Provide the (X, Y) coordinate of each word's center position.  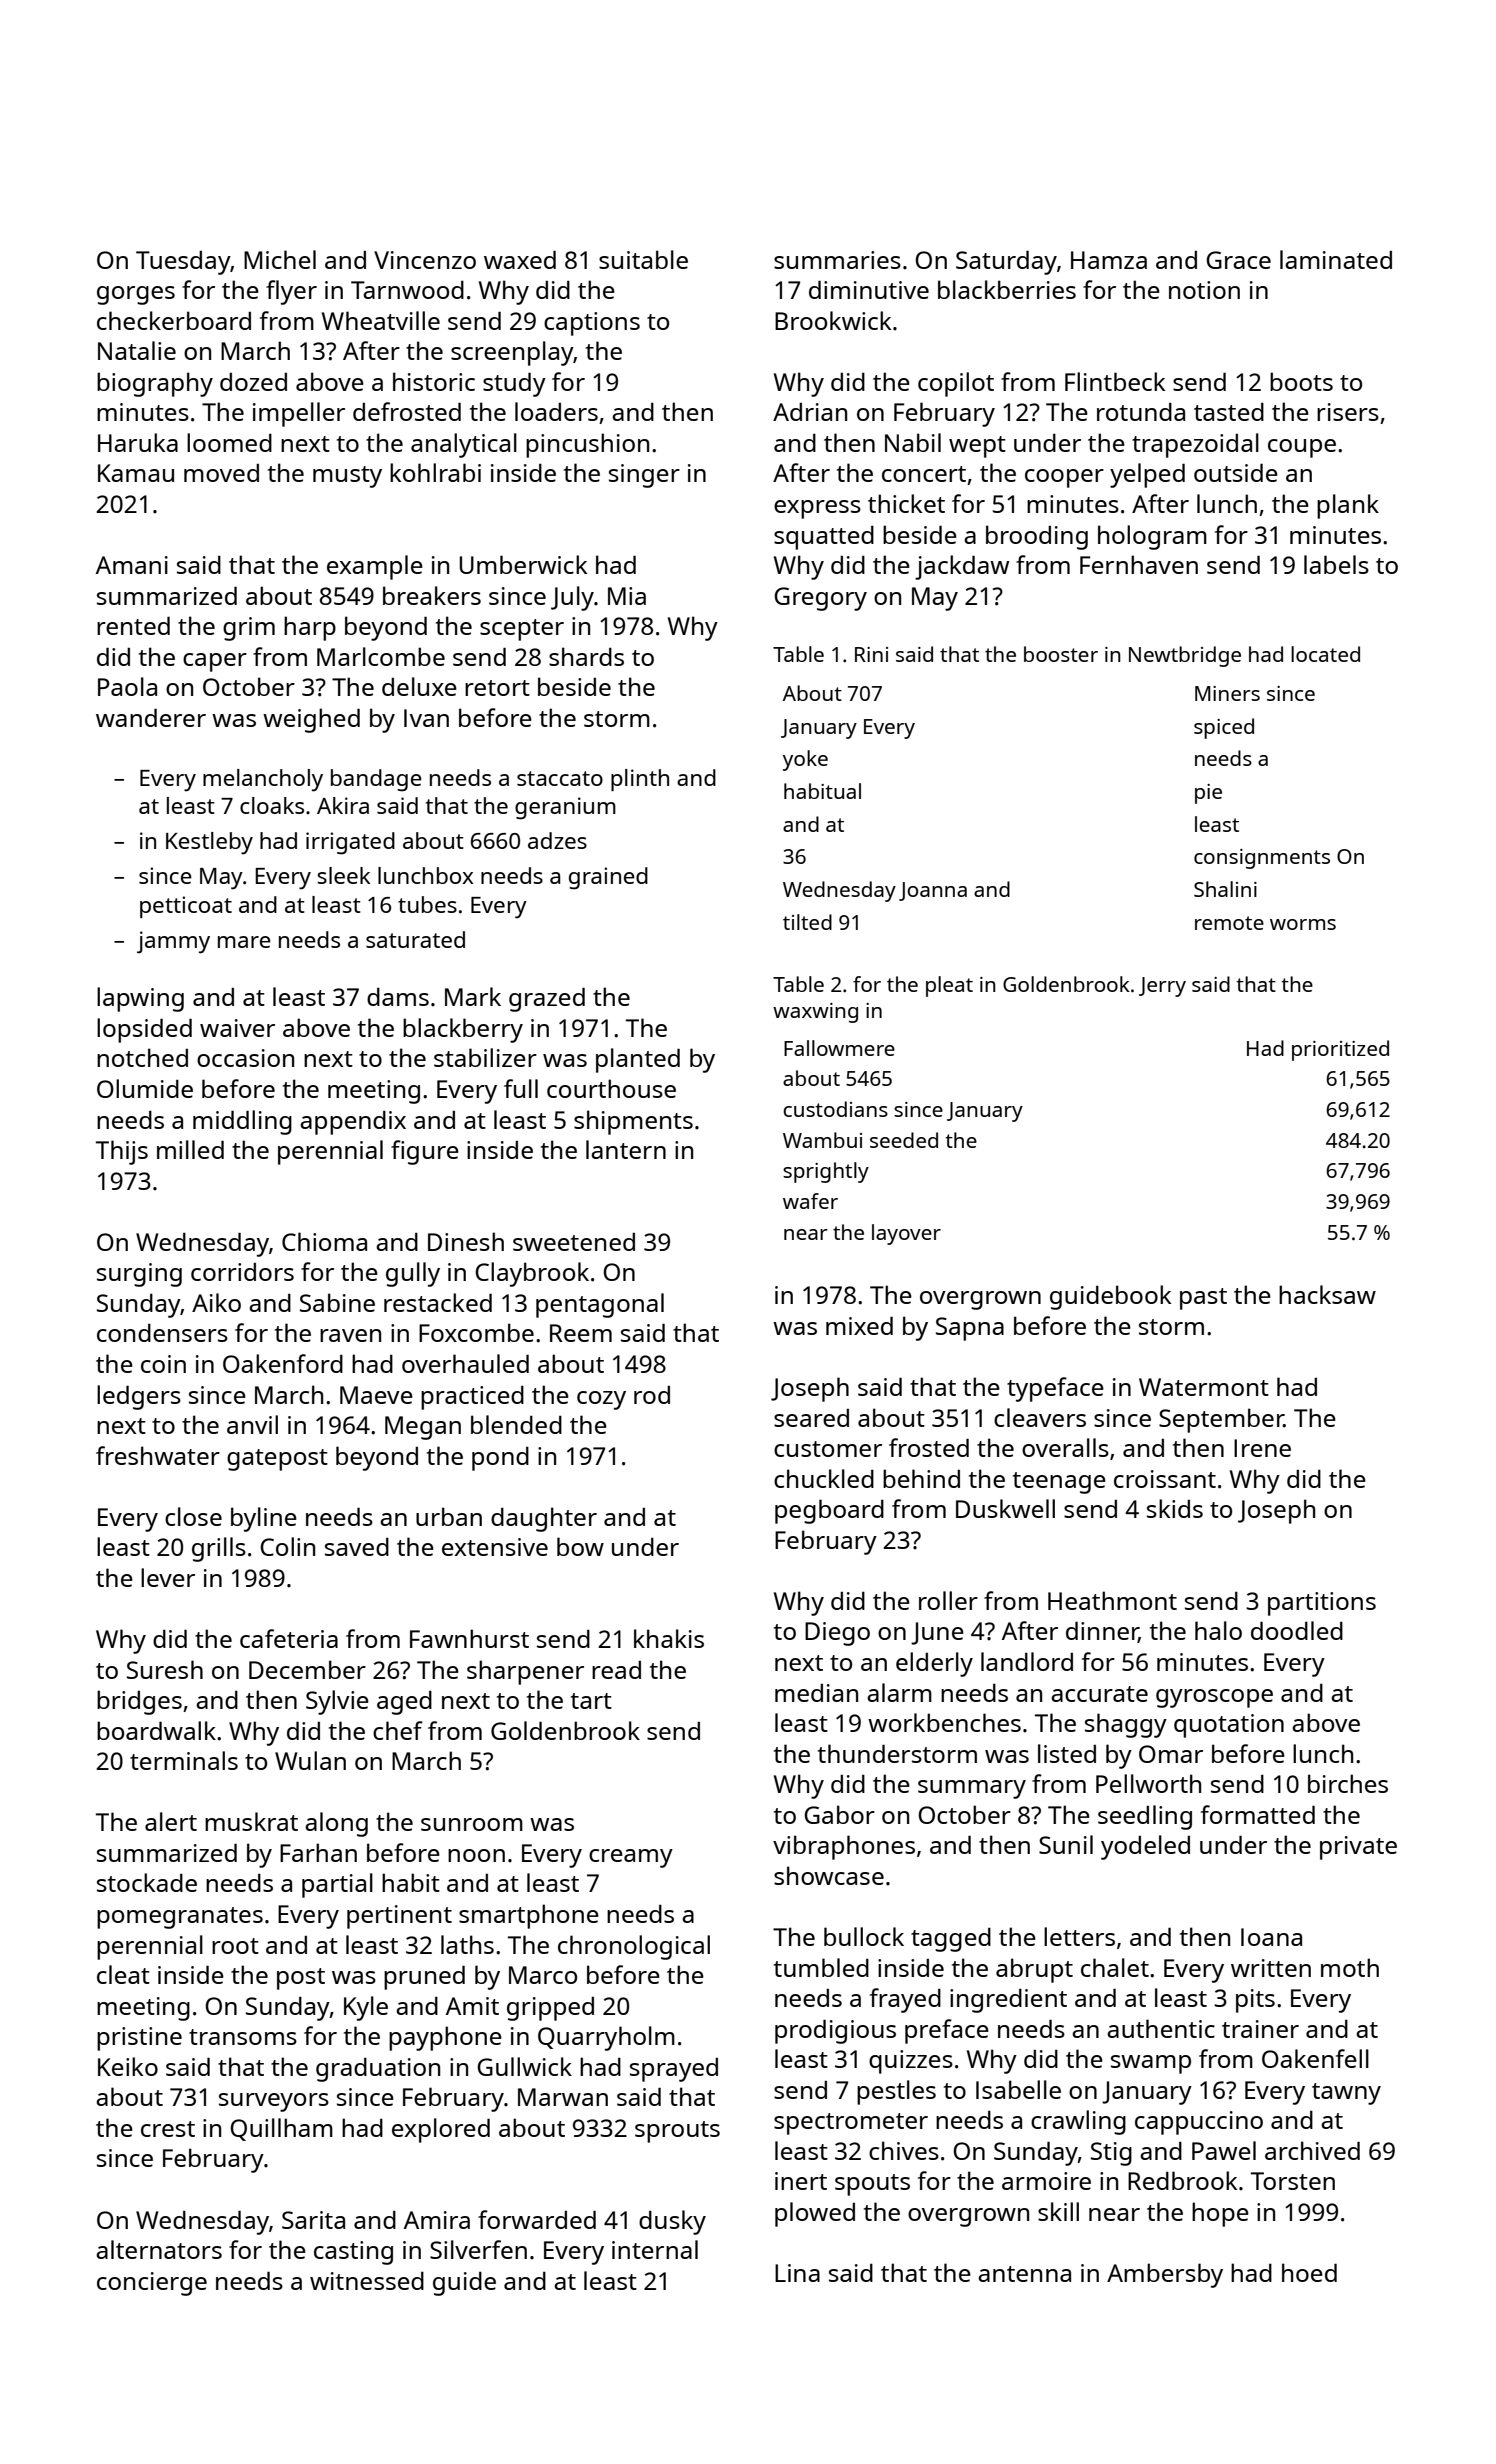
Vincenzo (425, 260)
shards (586, 656)
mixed (859, 1326)
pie (1208, 794)
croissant (1165, 1479)
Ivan (426, 718)
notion (1204, 290)
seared (811, 1418)
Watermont (1204, 1387)
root (235, 1946)
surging (139, 1275)
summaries (837, 260)
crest (168, 2129)
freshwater (158, 1455)
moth (1350, 1967)
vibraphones (844, 1847)
